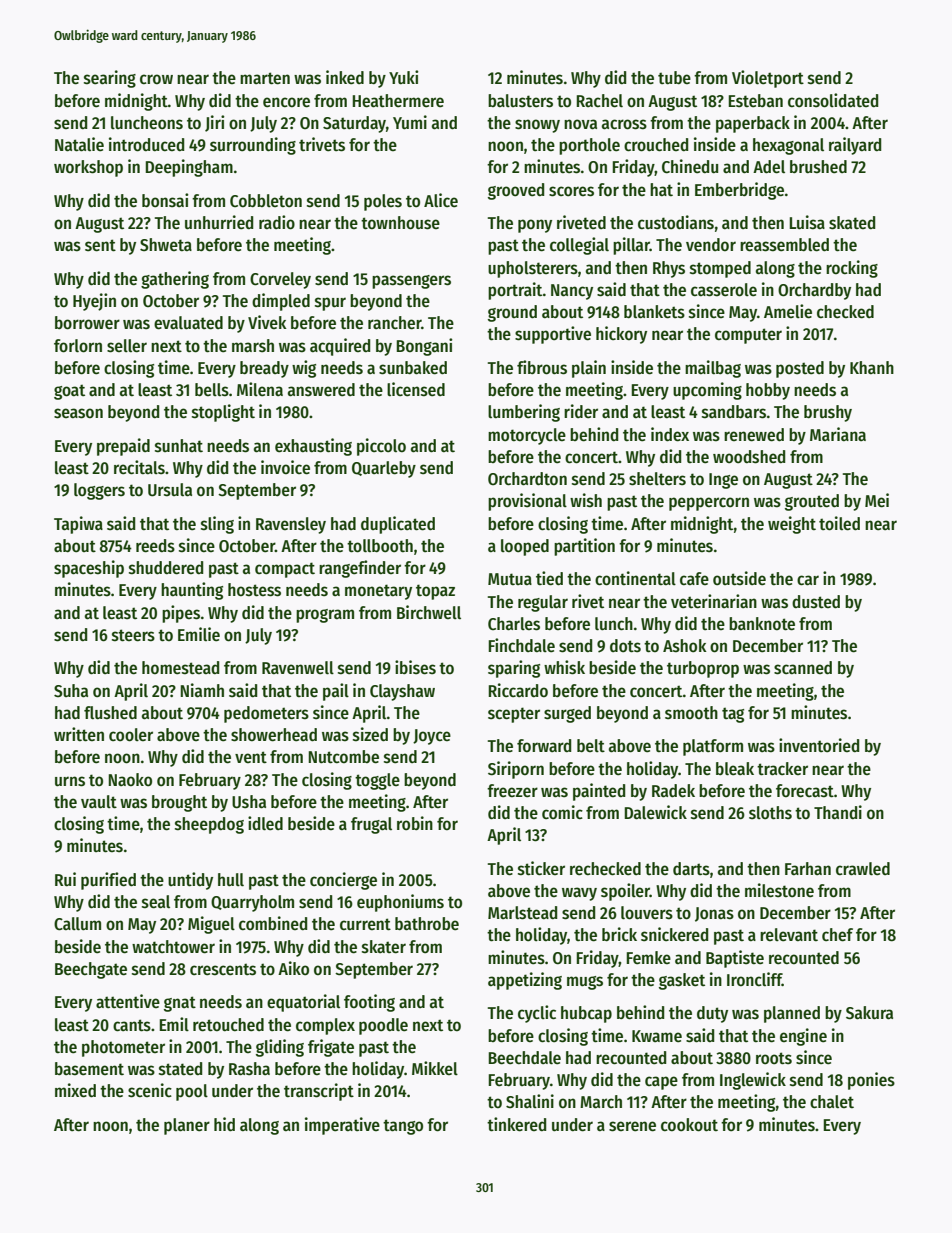 The height and width of the screenshot is (1233, 952). Describe the element at coordinates (89, 569) in the screenshot. I see `spaceship` at that location.
